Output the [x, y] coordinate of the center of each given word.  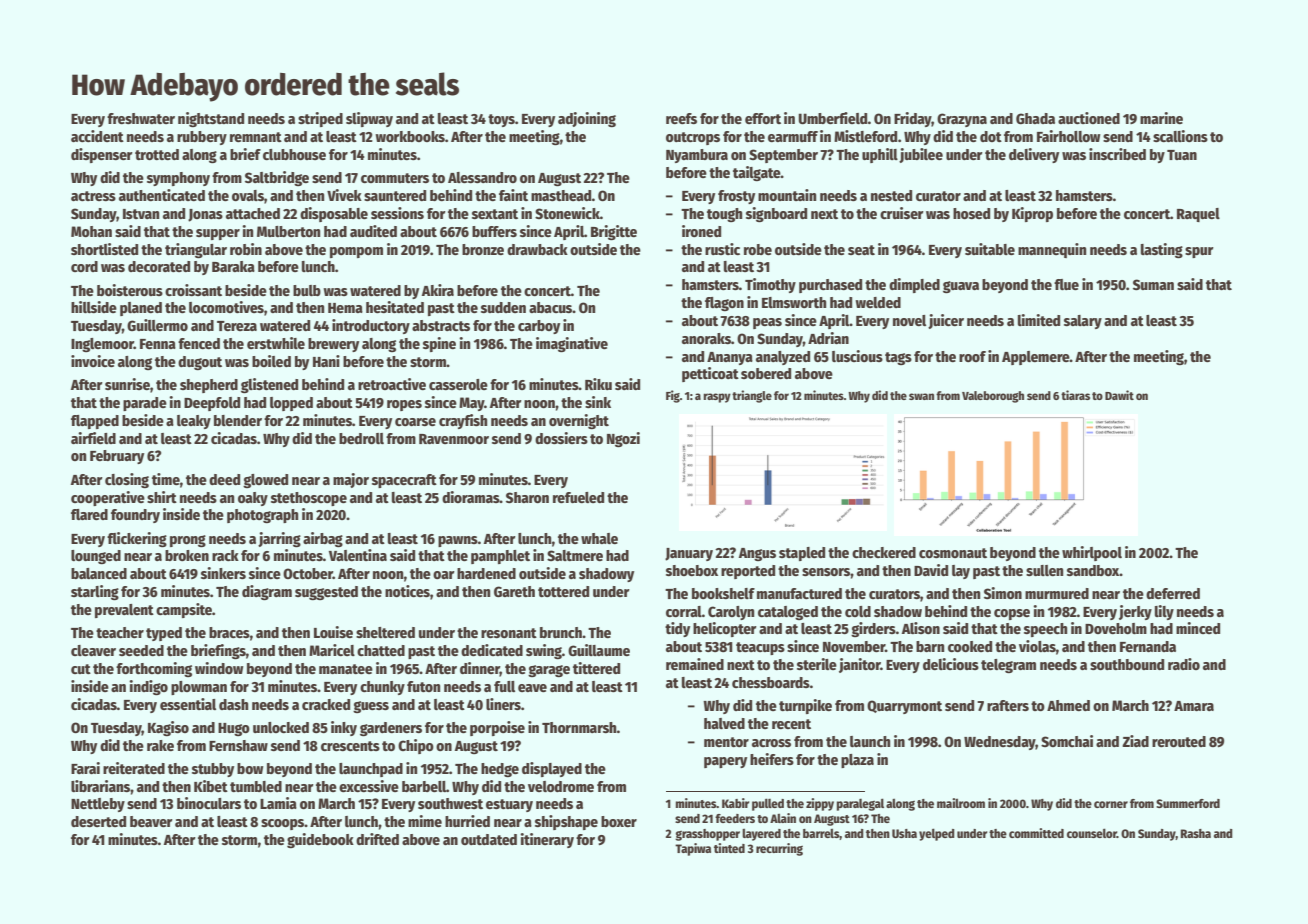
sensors [826, 572]
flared [89, 514]
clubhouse [294, 154]
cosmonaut [953, 553]
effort [763, 118]
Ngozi [623, 439]
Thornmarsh [579, 727]
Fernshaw [238, 745]
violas [1037, 646]
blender [238, 420]
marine [1161, 118]
